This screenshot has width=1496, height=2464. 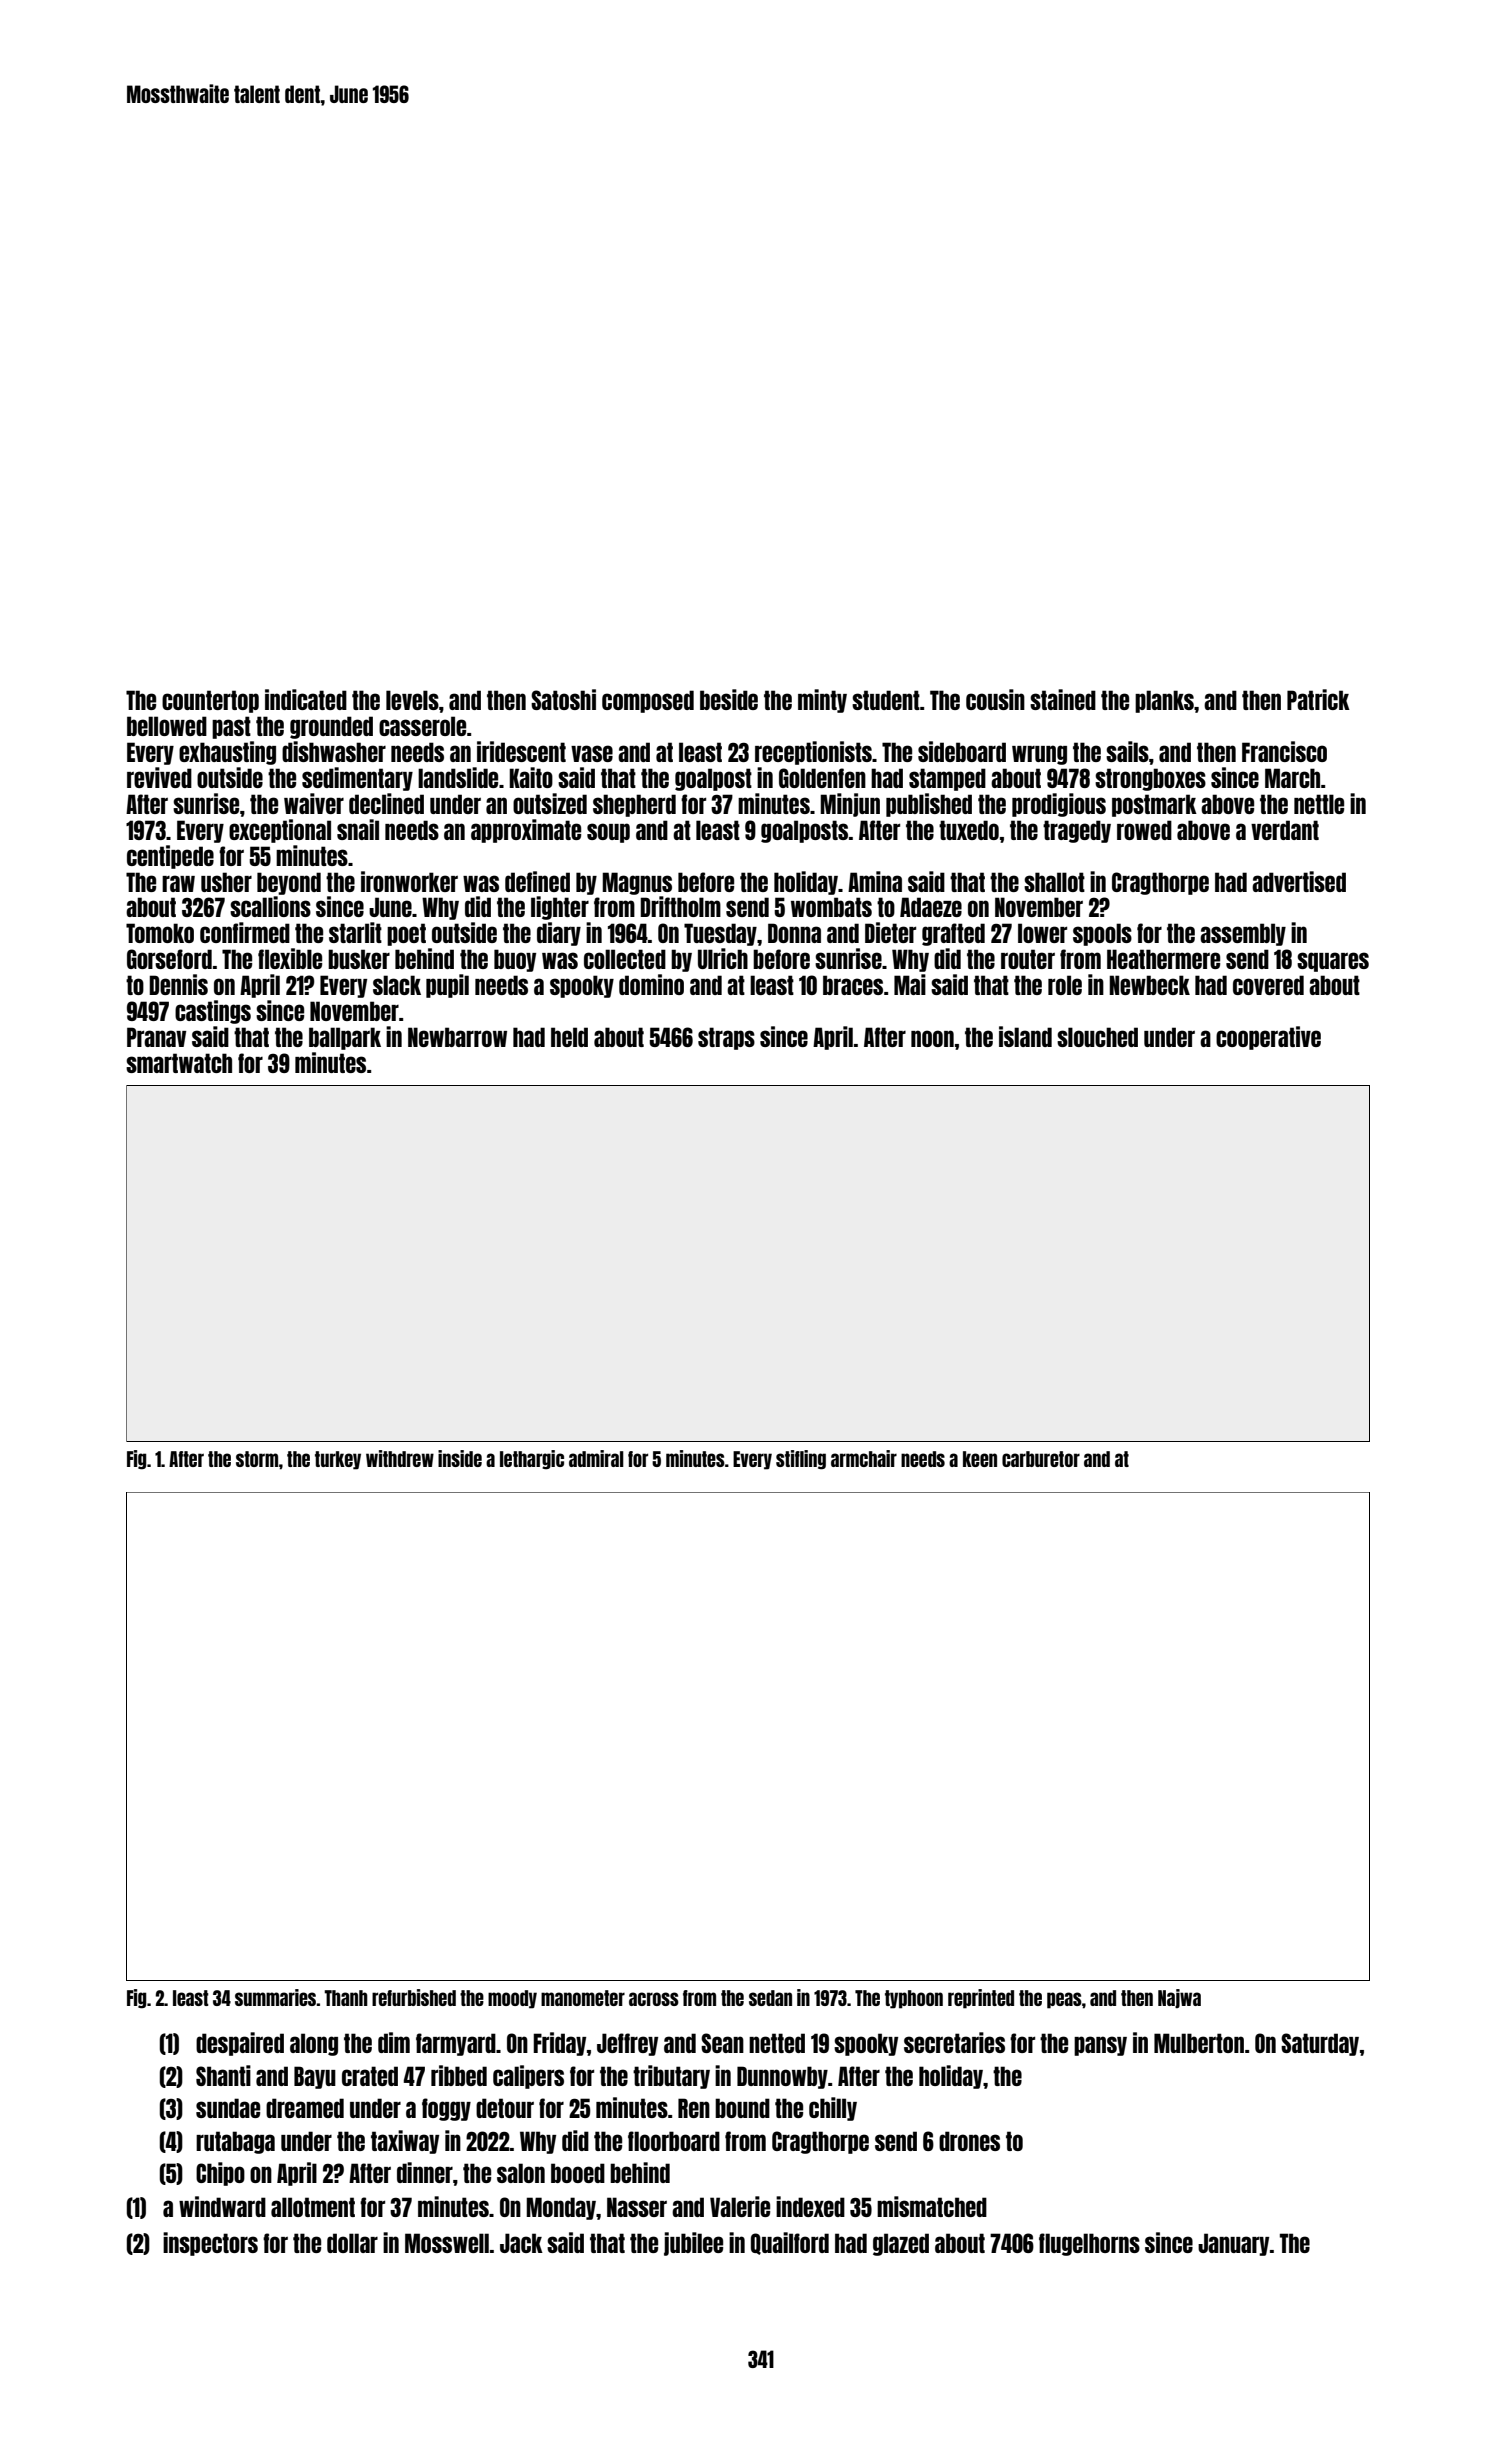 What do you see at coordinates (801, 1460) in the screenshot?
I see `stifling` at bounding box center [801, 1460].
